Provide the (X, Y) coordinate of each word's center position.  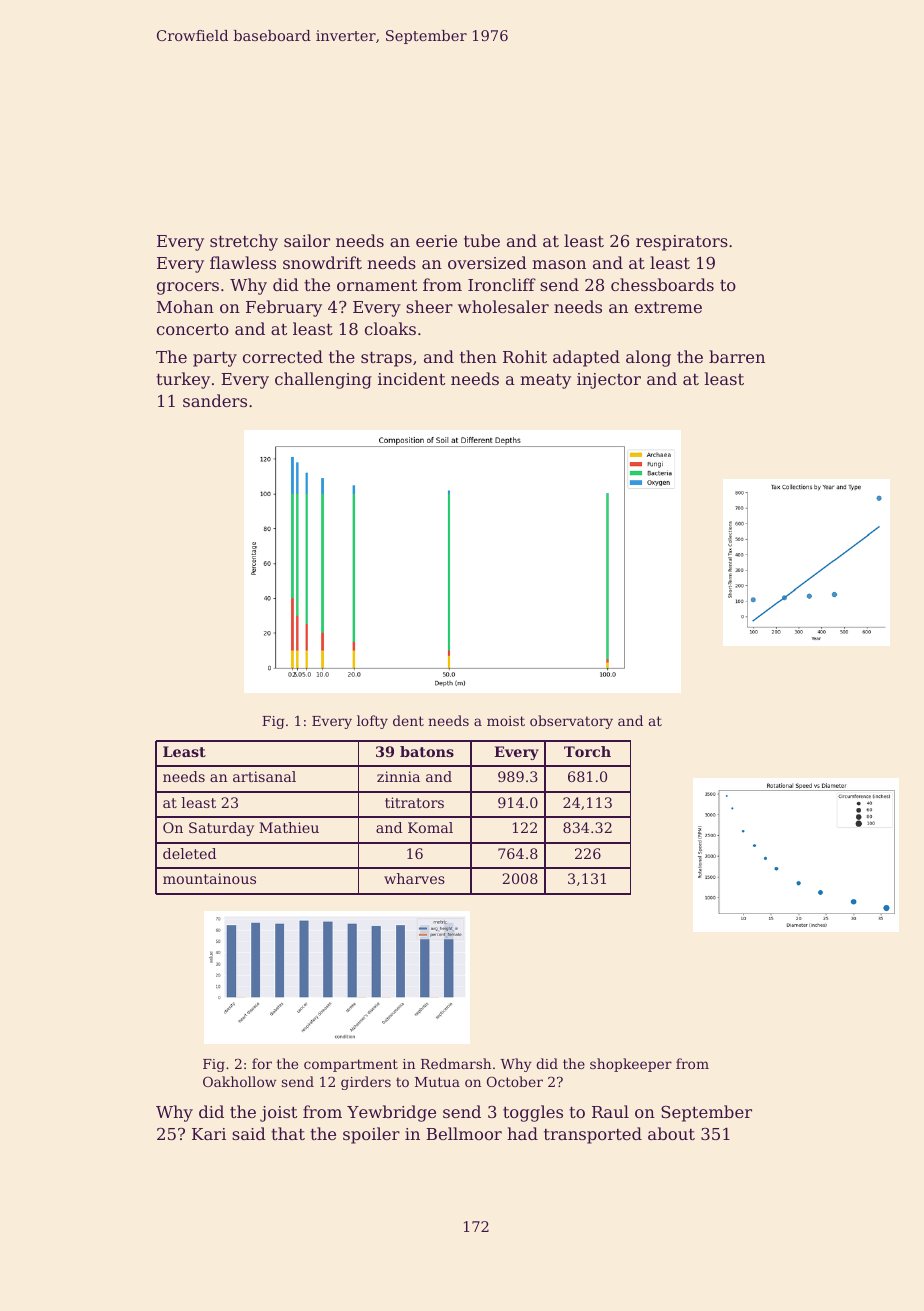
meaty (545, 381)
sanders (215, 400)
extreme (668, 307)
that (288, 1133)
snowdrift (322, 262)
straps (386, 359)
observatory (571, 722)
